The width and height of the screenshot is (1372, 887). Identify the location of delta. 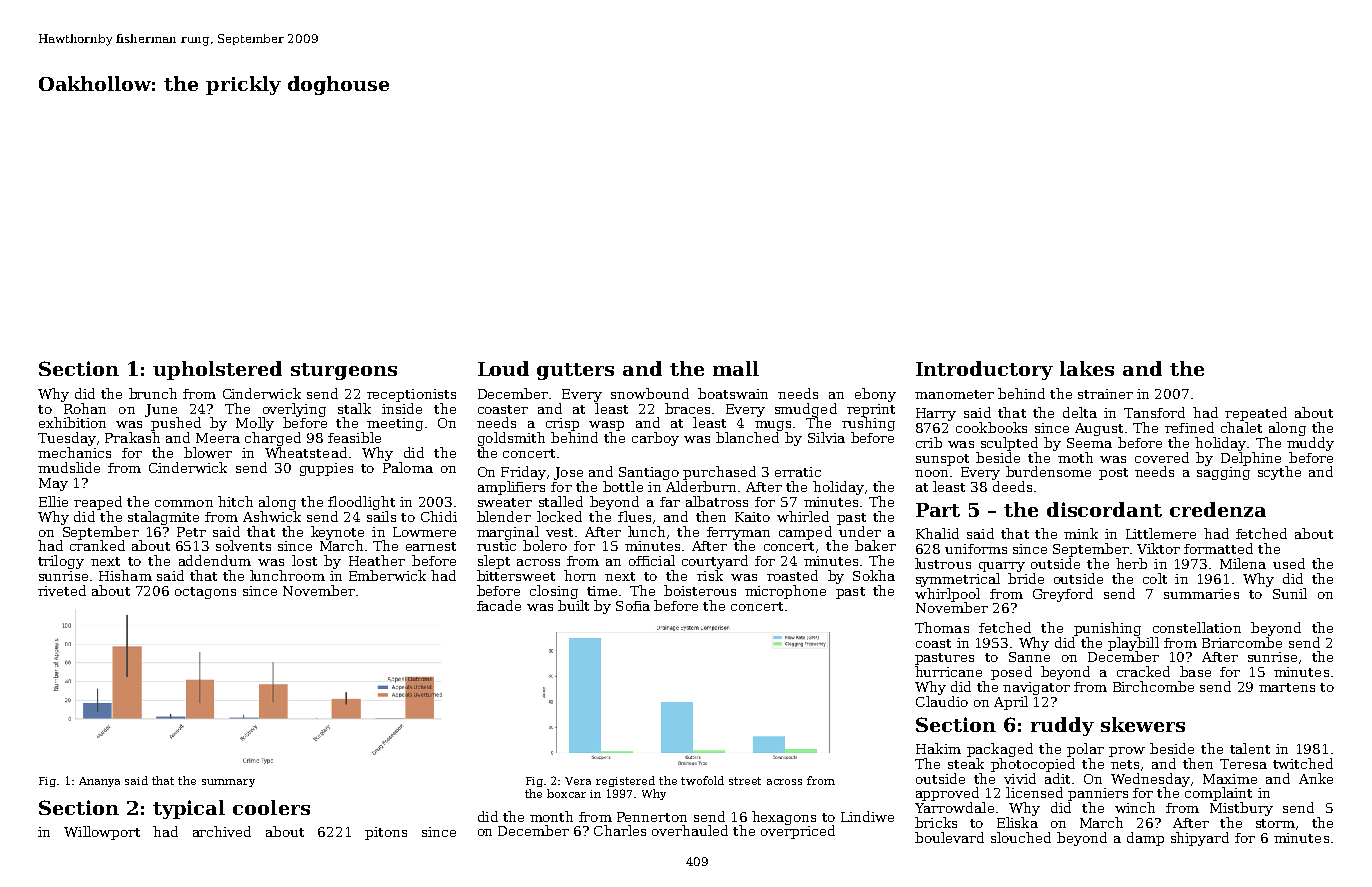
(1080, 412).
